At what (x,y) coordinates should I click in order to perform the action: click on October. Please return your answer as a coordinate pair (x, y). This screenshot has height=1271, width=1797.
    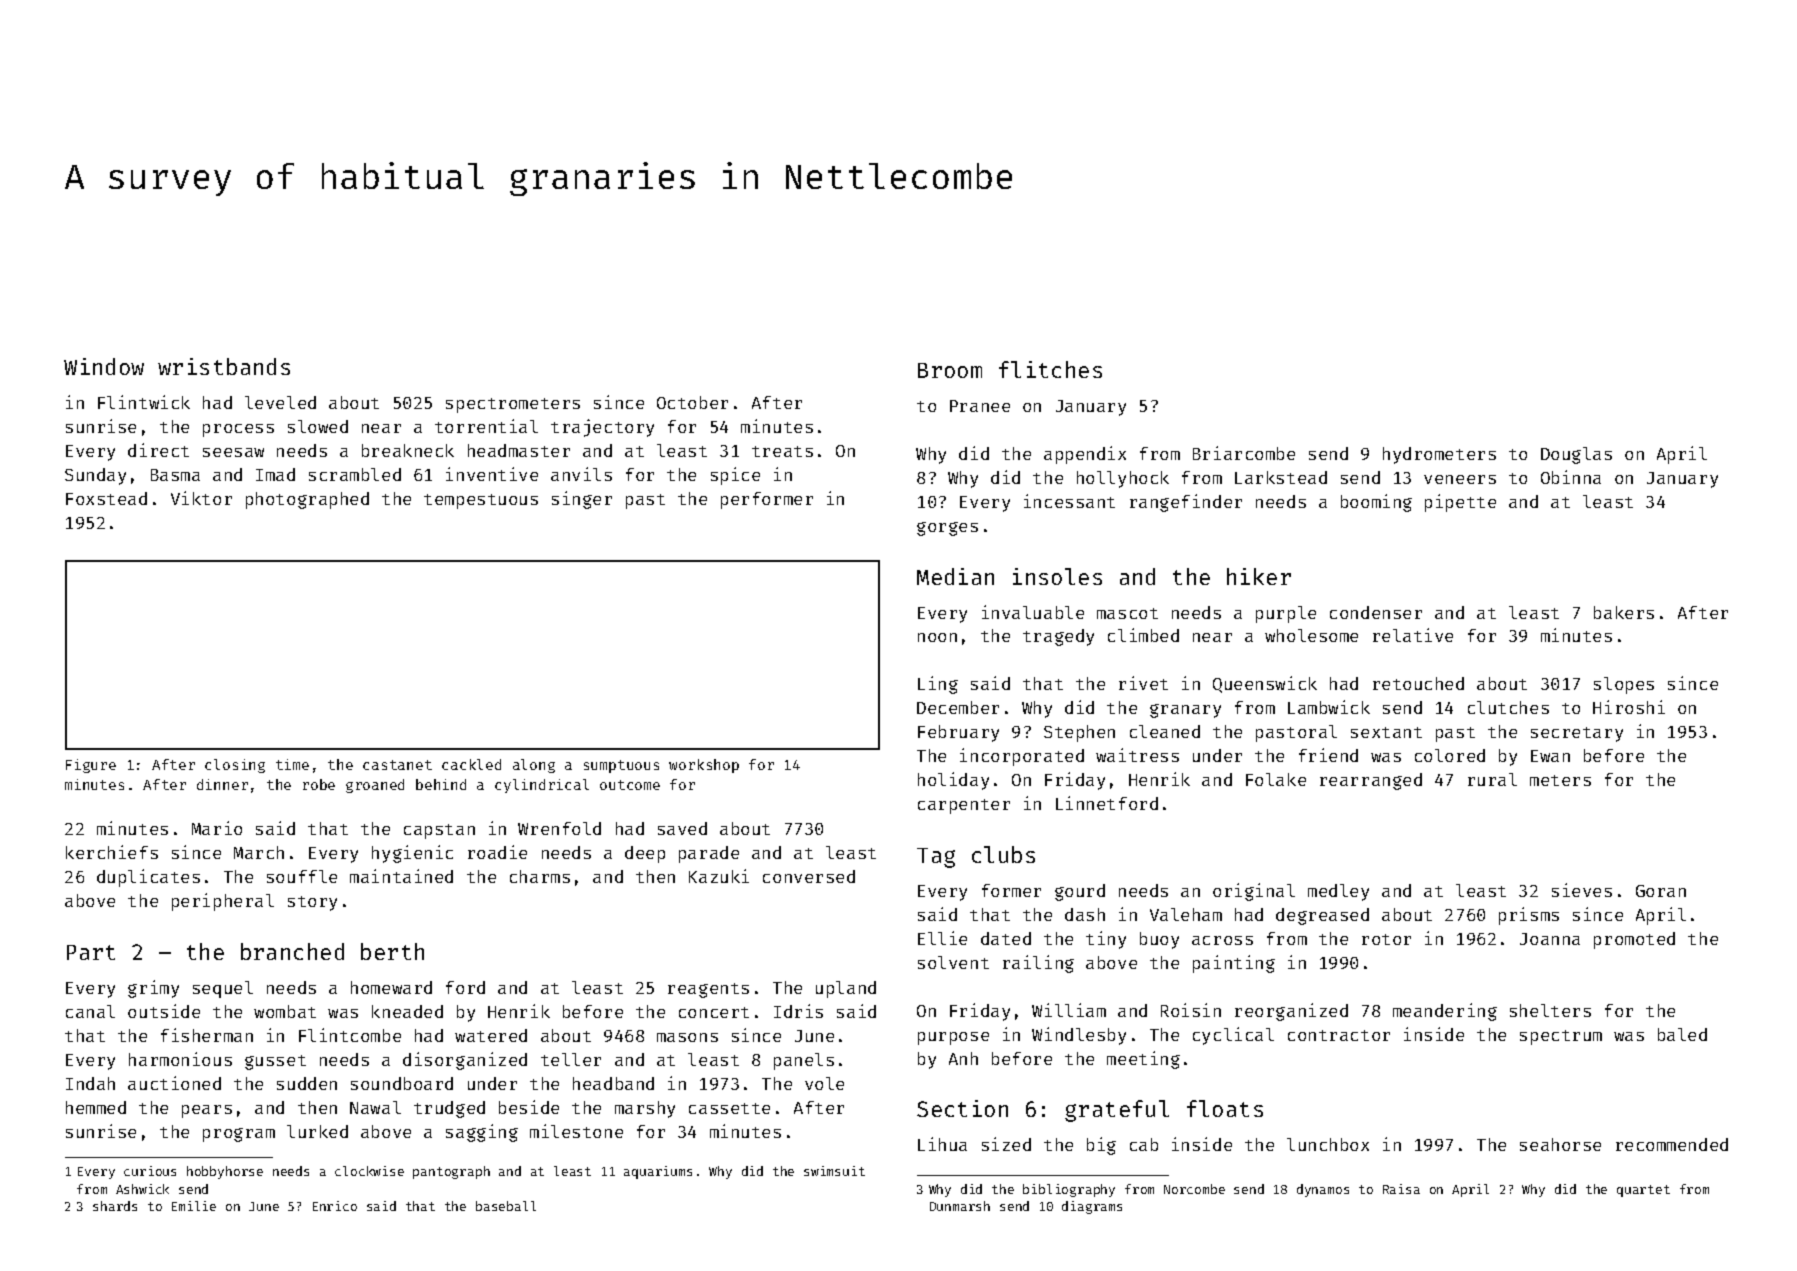
    Looking at the image, I should click on (692, 402).
